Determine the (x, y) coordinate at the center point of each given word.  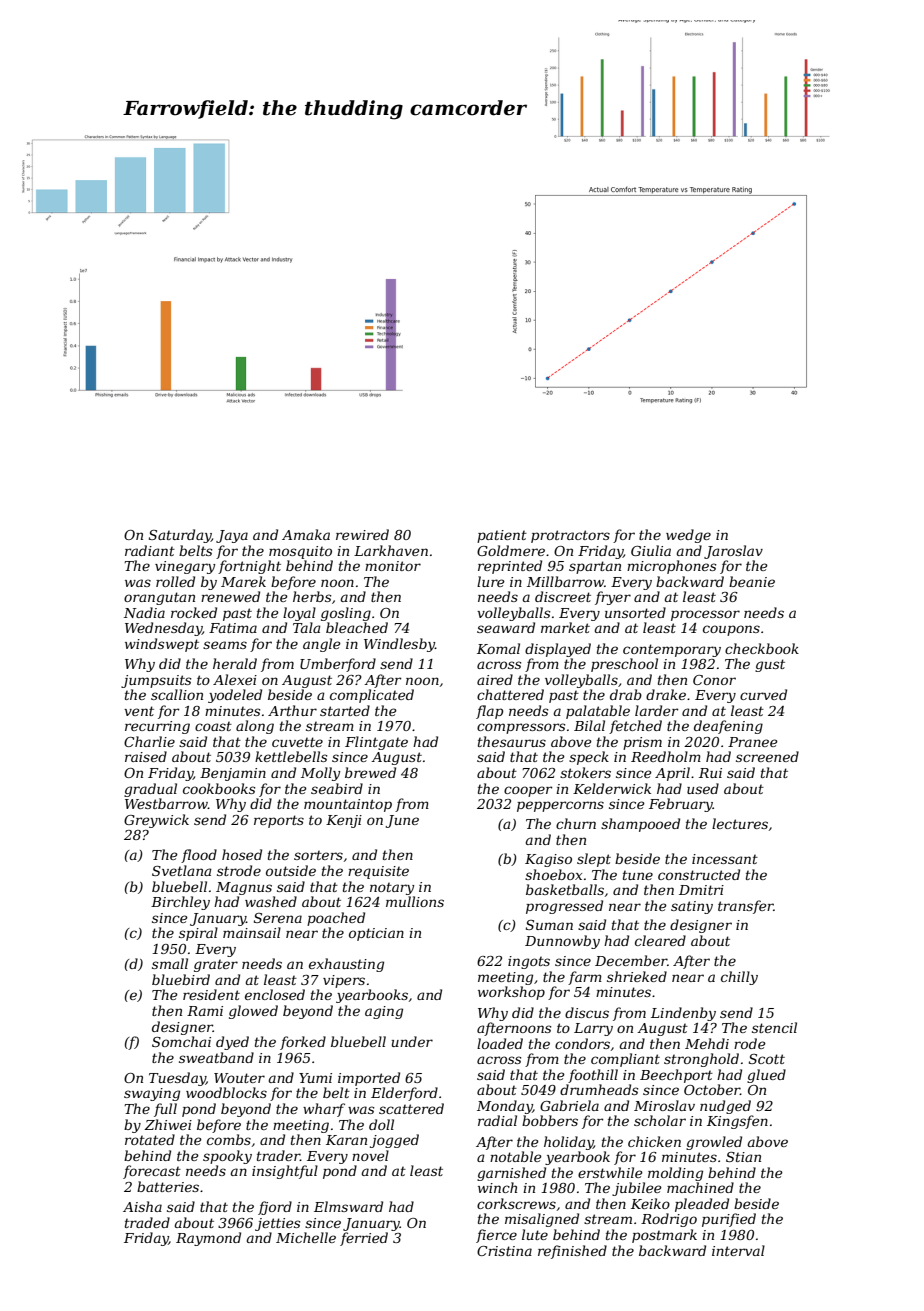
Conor (714, 680)
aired (495, 679)
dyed (232, 1043)
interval (738, 1250)
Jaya (232, 536)
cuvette (297, 742)
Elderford (404, 1094)
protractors (570, 536)
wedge (688, 536)
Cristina (504, 1251)
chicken (654, 1141)
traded (147, 1222)
